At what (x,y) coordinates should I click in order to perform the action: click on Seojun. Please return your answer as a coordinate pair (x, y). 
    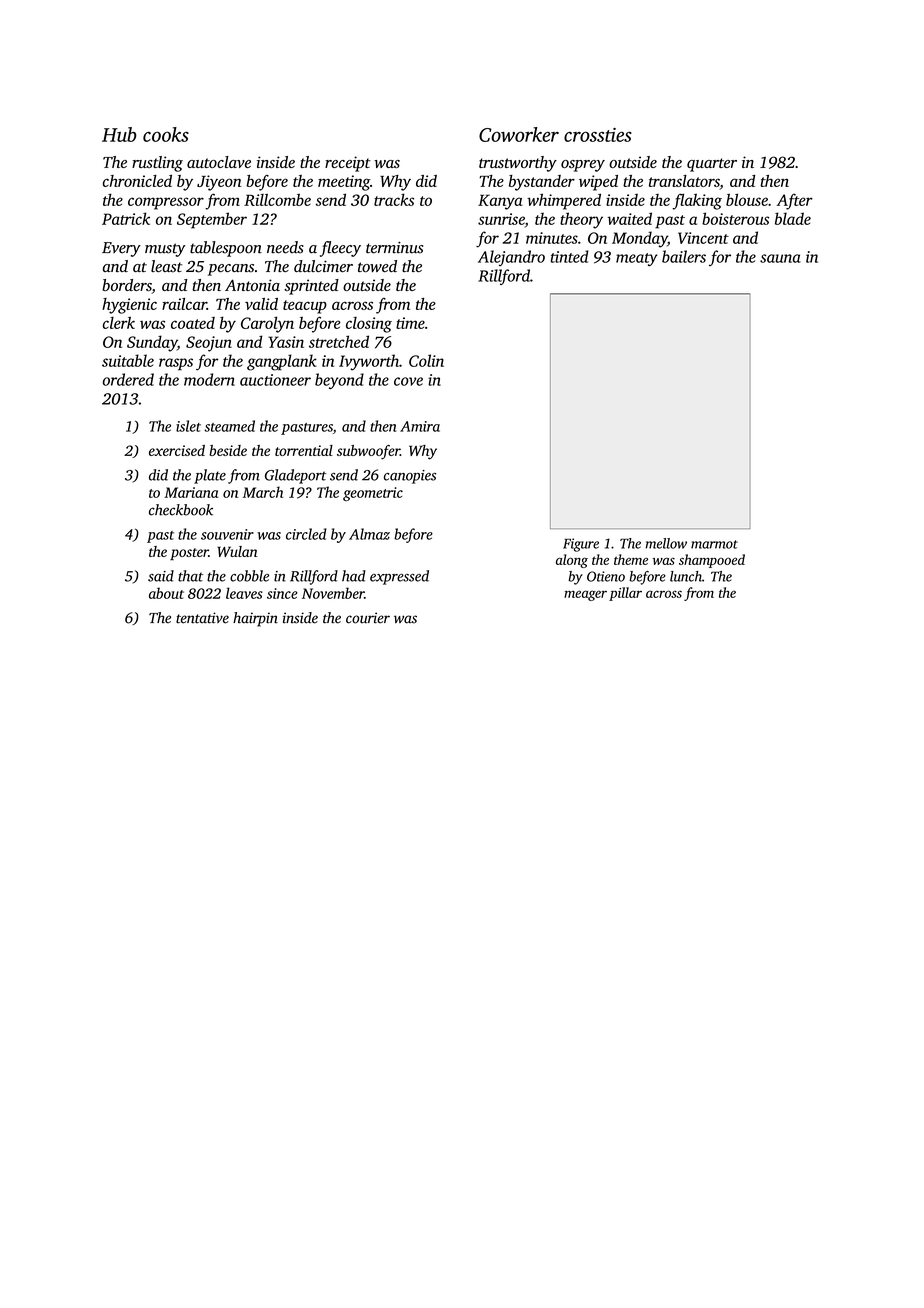
    Looking at the image, I should click on (209, 344).
